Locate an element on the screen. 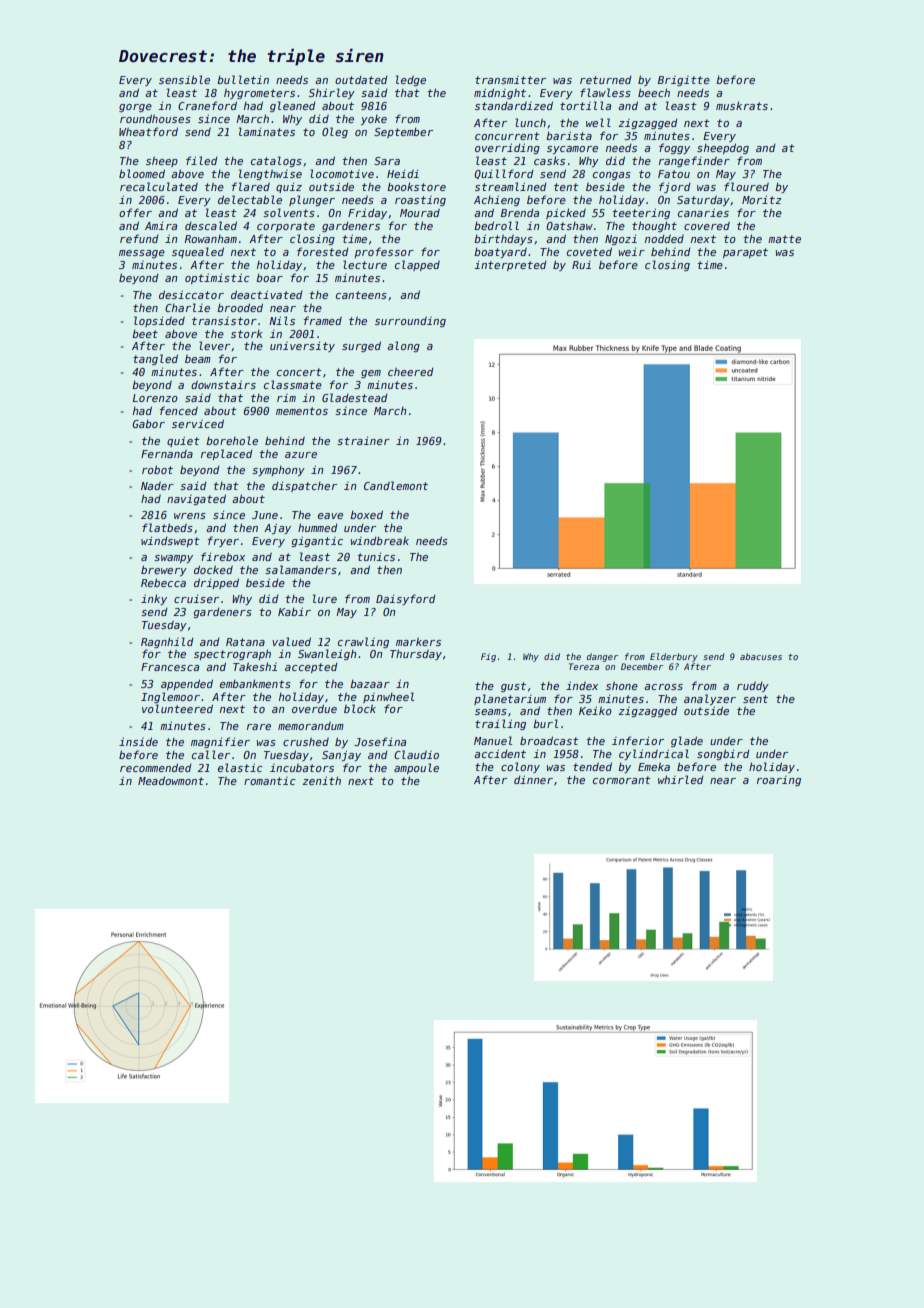 The width and height of the screenshot is (924, 1308). analyzer is located at coordinates (710, 699).
